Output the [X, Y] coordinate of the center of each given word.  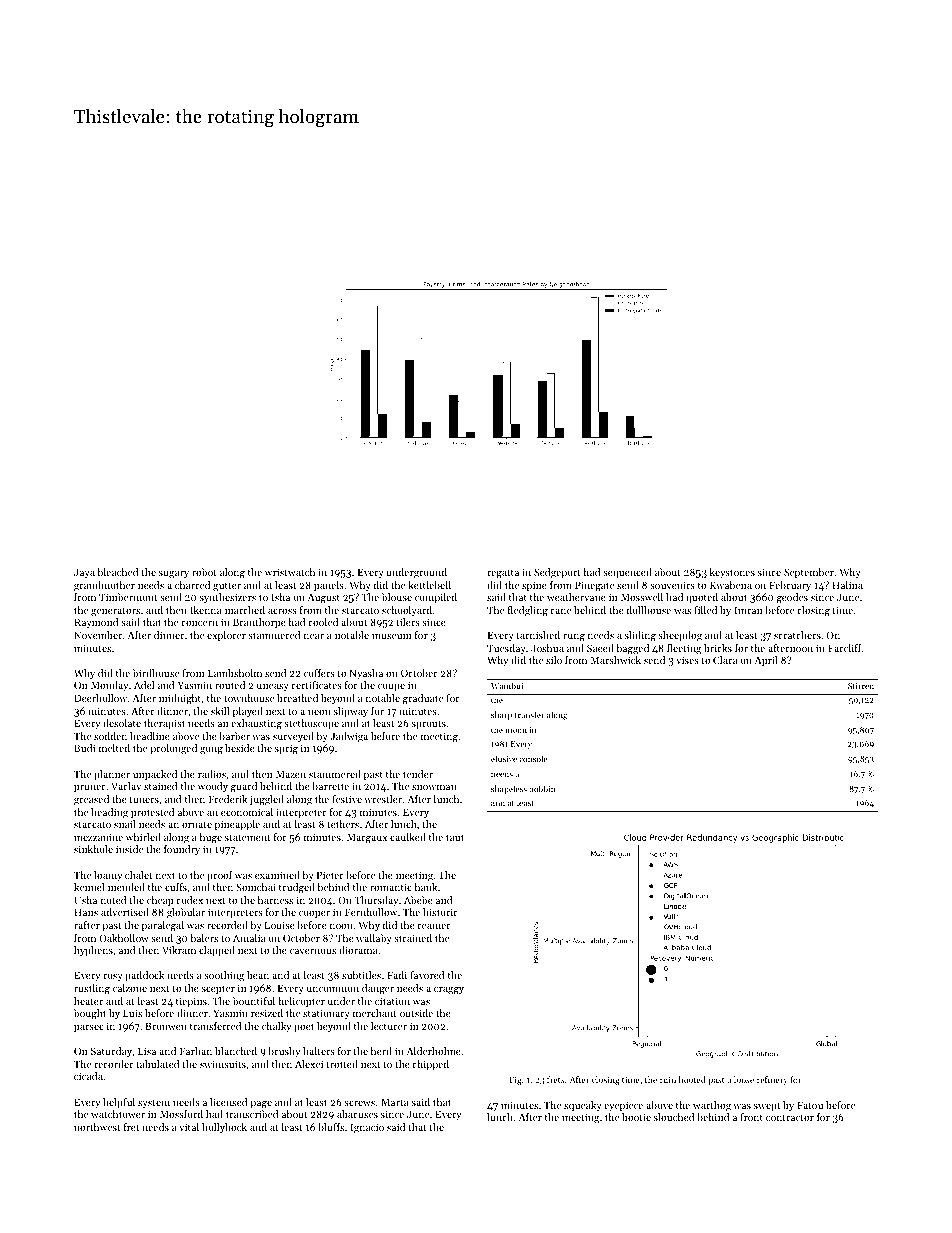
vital [189, 1127]
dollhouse [649, 610]
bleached [117, 572]
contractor [790, 1118]
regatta [503, 574]
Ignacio [367, 1128]
